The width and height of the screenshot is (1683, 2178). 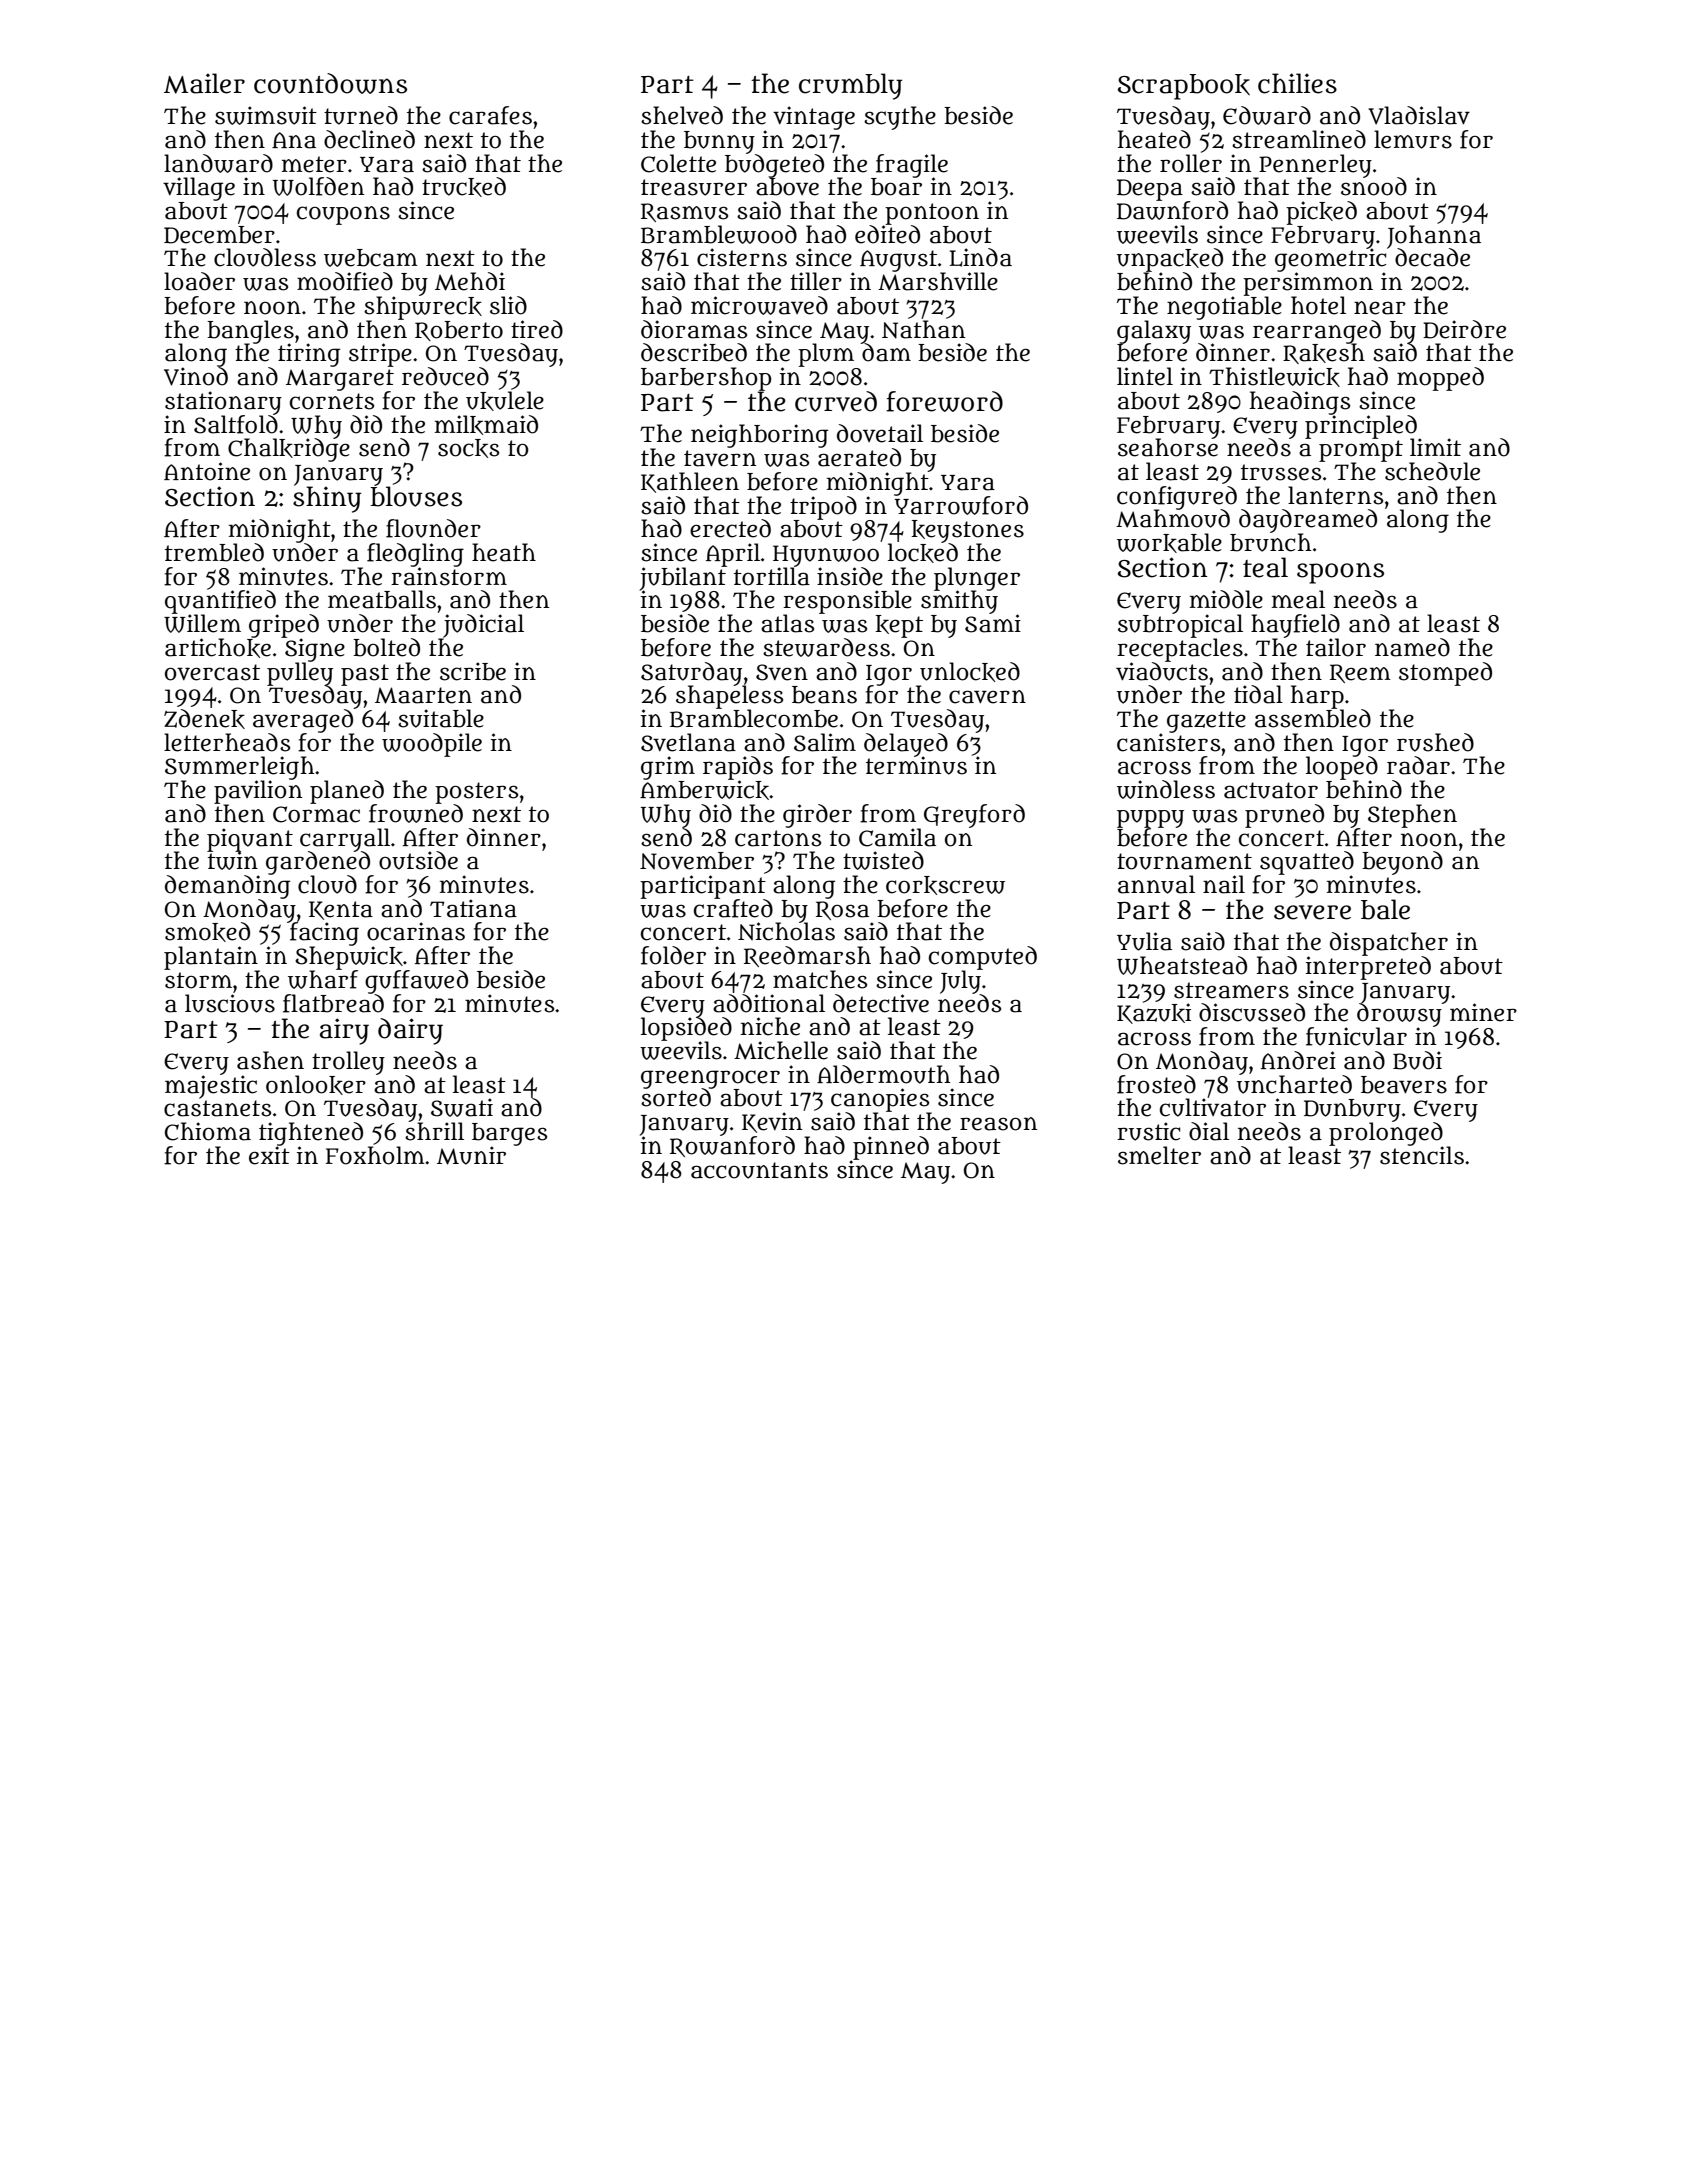 What do you see at coordinates (314, 164) in the screenshot?
I see `meter` at bounding box center [314, 164].
